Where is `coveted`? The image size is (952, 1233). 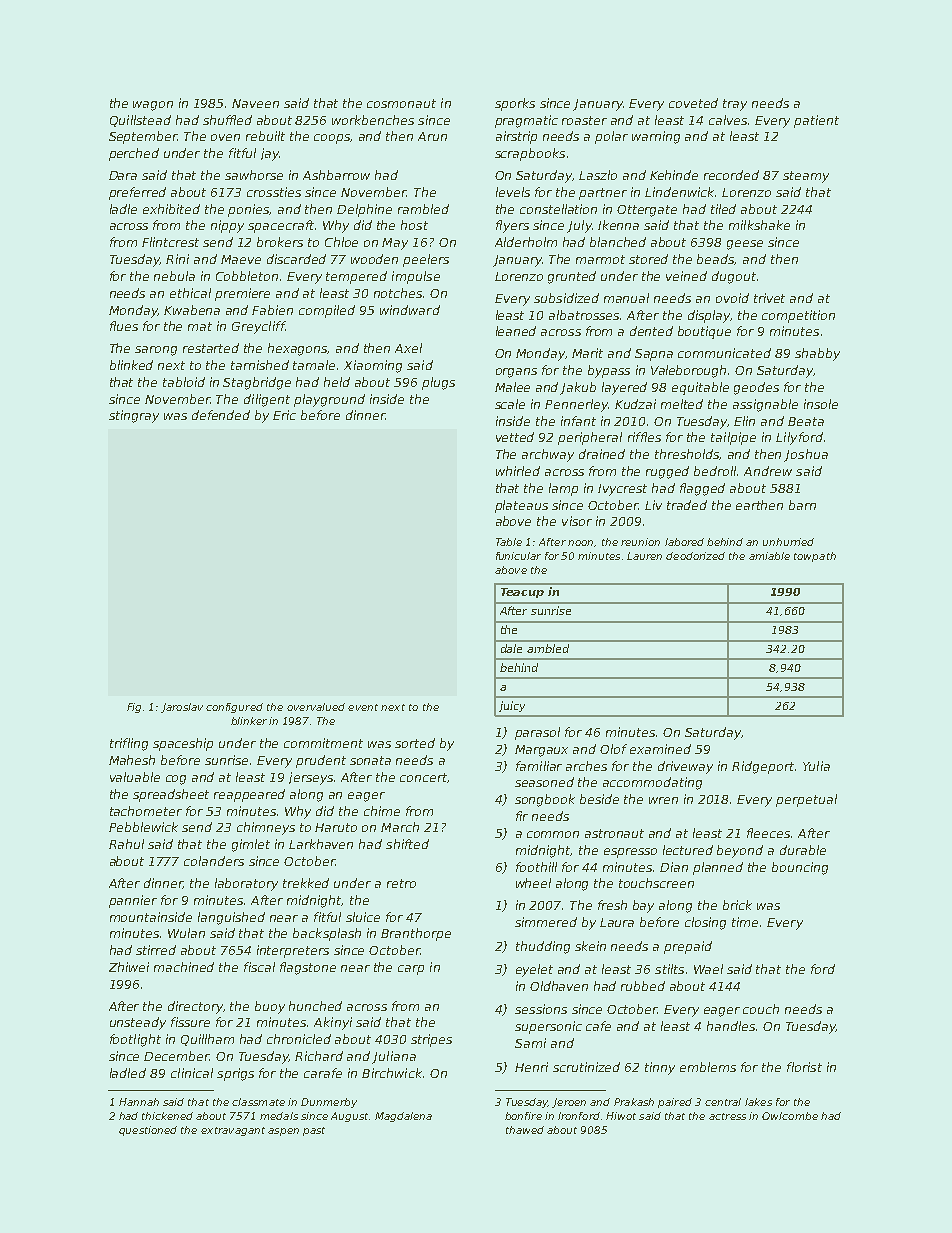
coveted is located at coordinates (693, 103).
